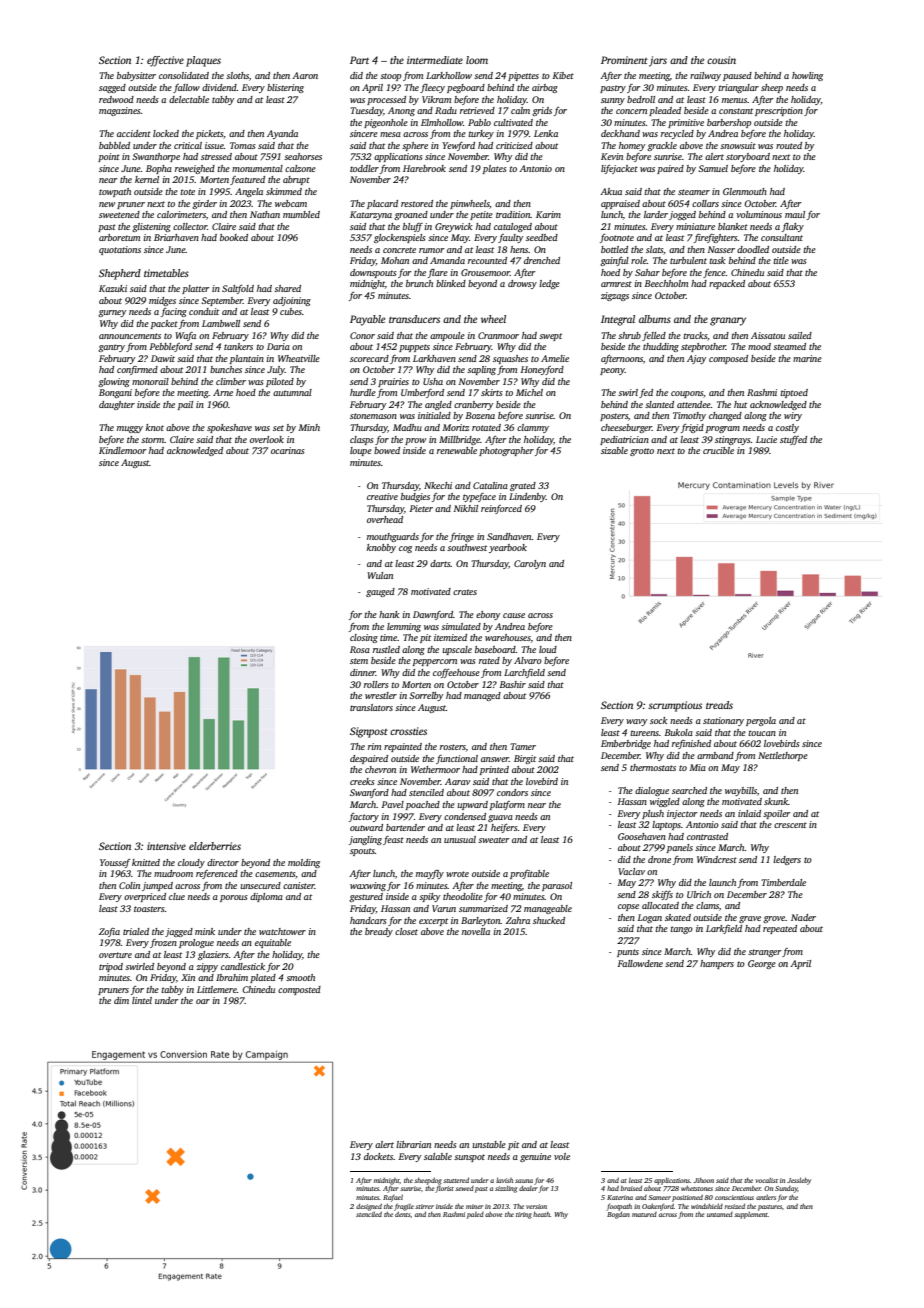  I want to click on jangling, so click(365, 840).
